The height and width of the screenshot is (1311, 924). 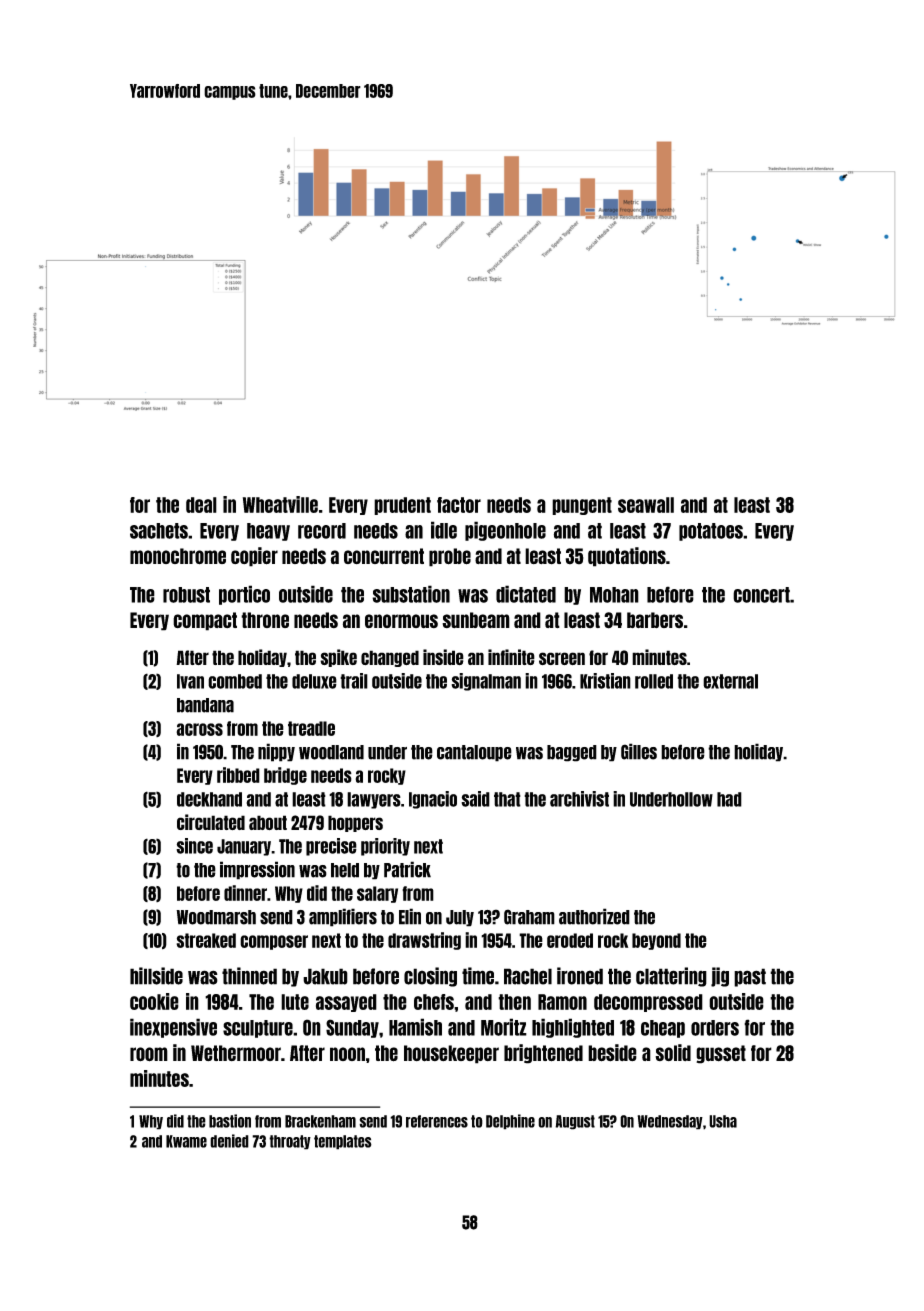 I want to click on copier, so click(x=254, y=557).
